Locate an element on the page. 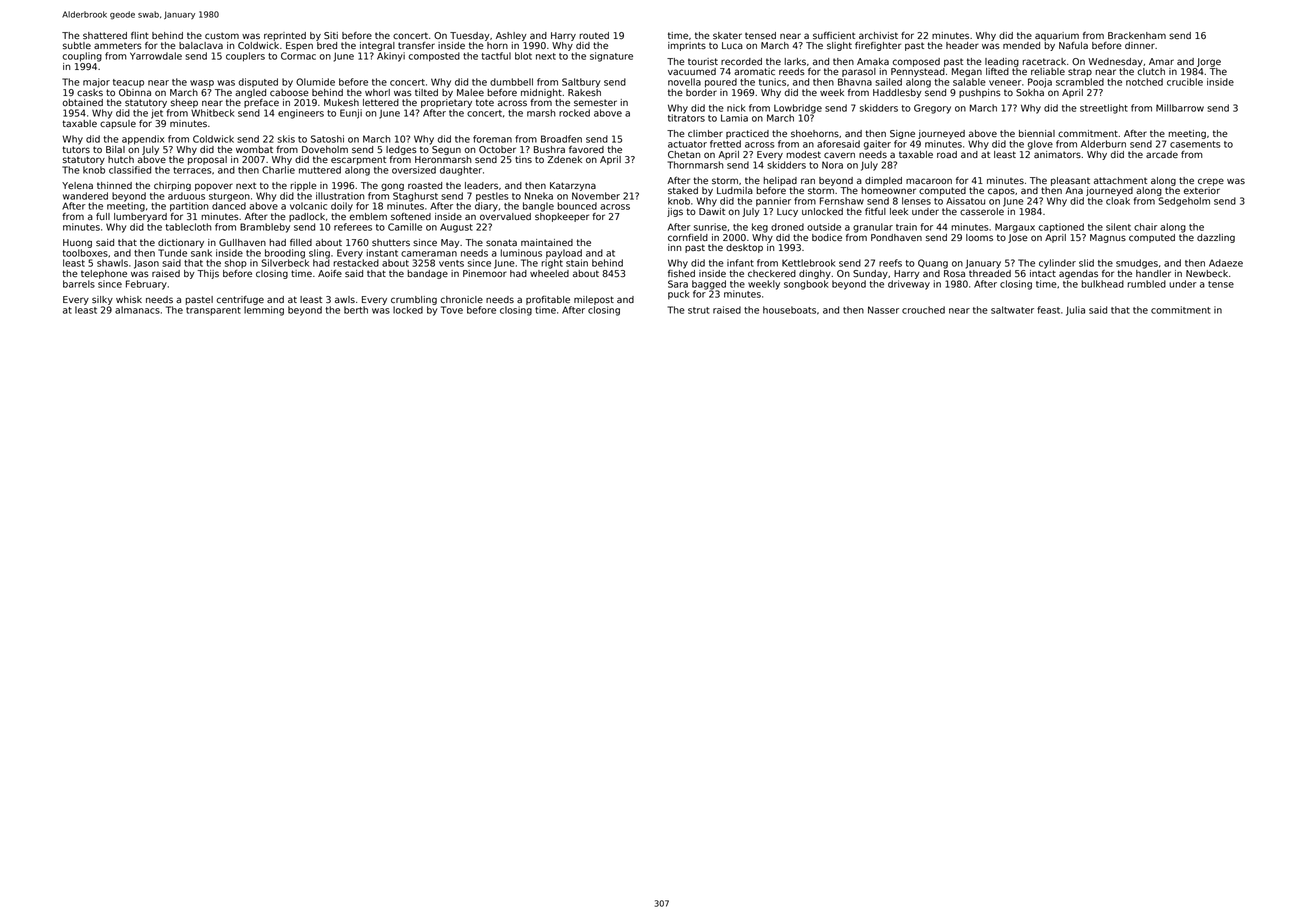 The width and height of the image is (1308, 924). Akinyi is located at coordinates (391, 57).
